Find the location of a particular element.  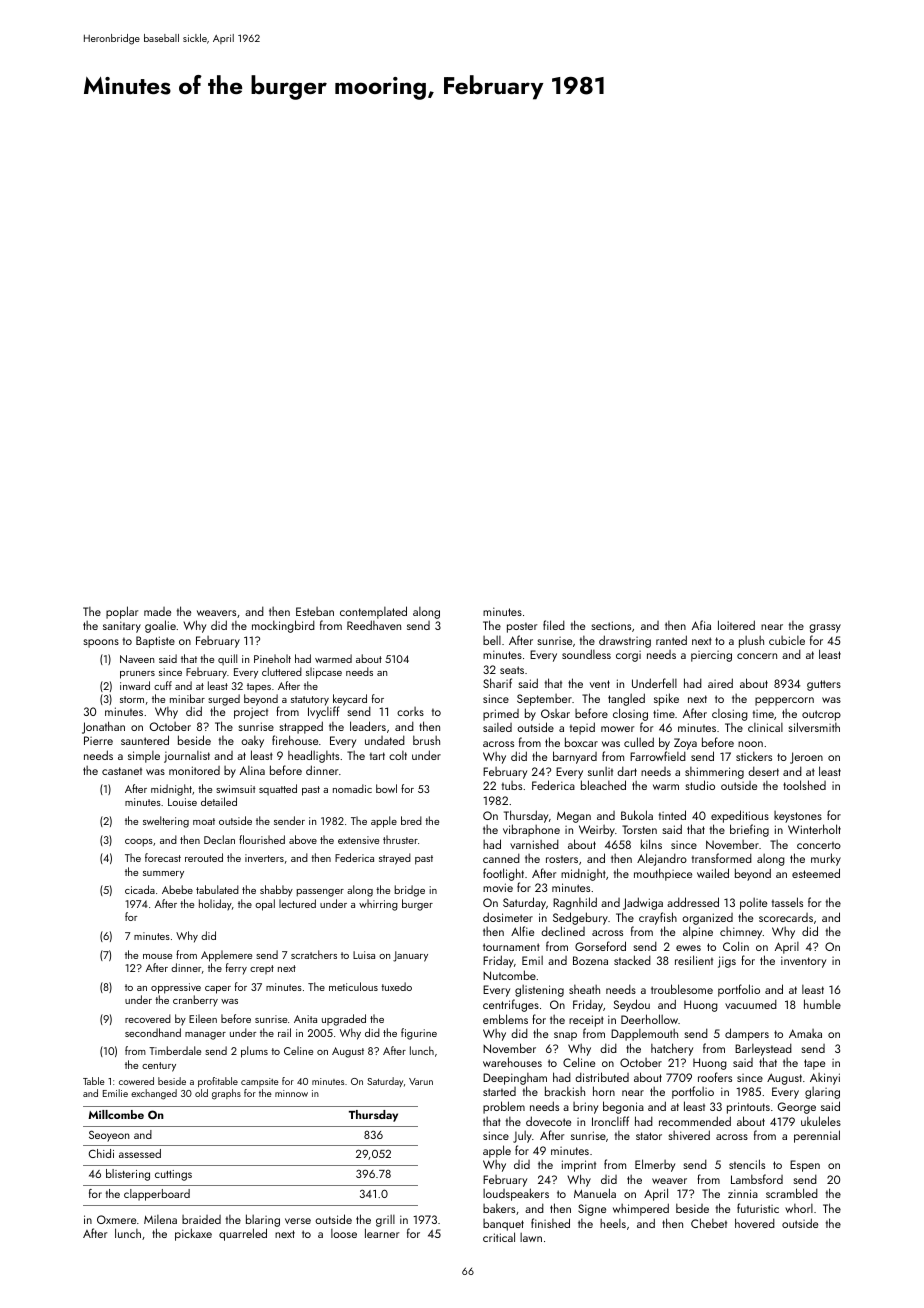

clinical is located at coordinates (765, 727).
